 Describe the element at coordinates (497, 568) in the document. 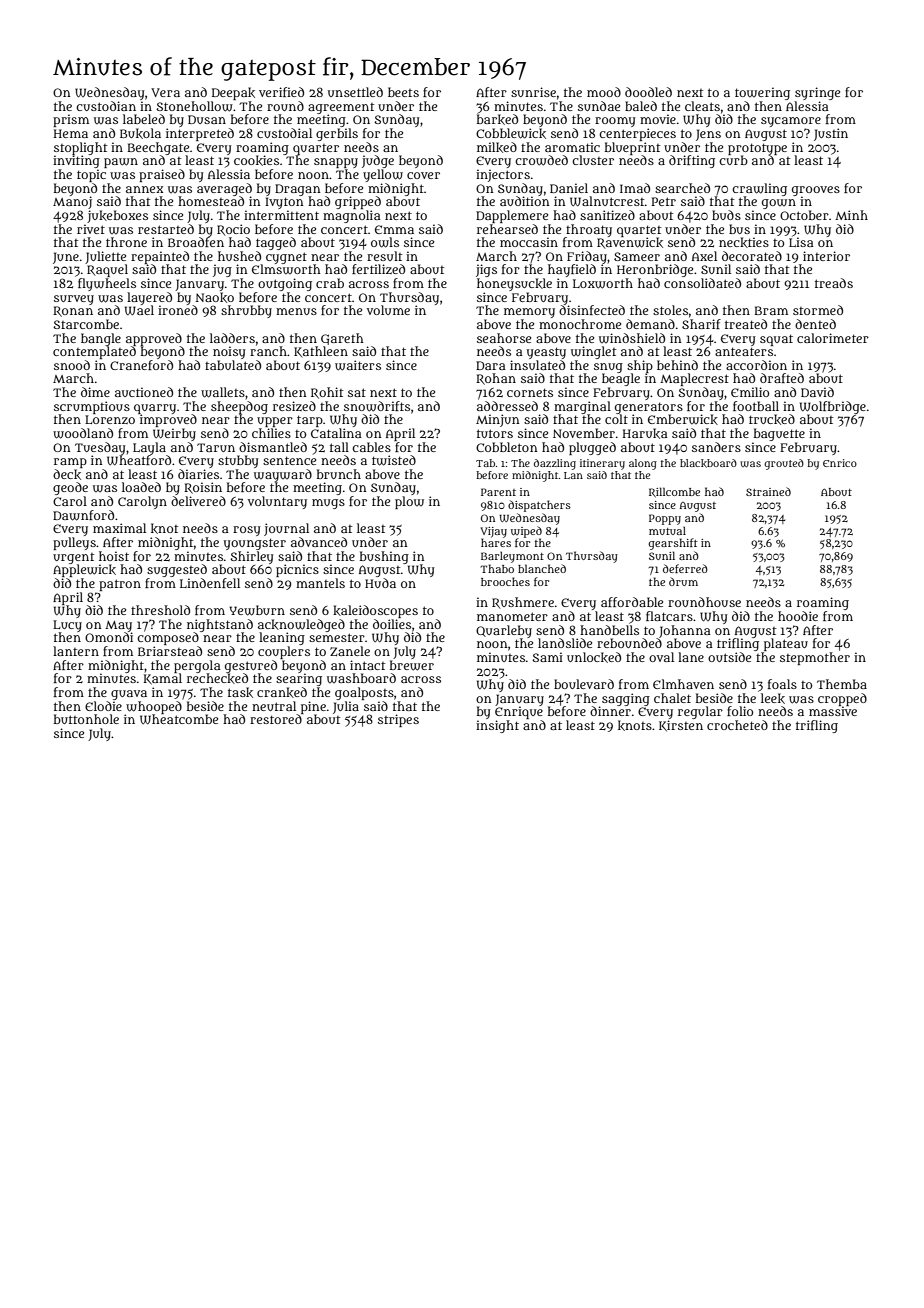

I see `Thabo` at that location.
